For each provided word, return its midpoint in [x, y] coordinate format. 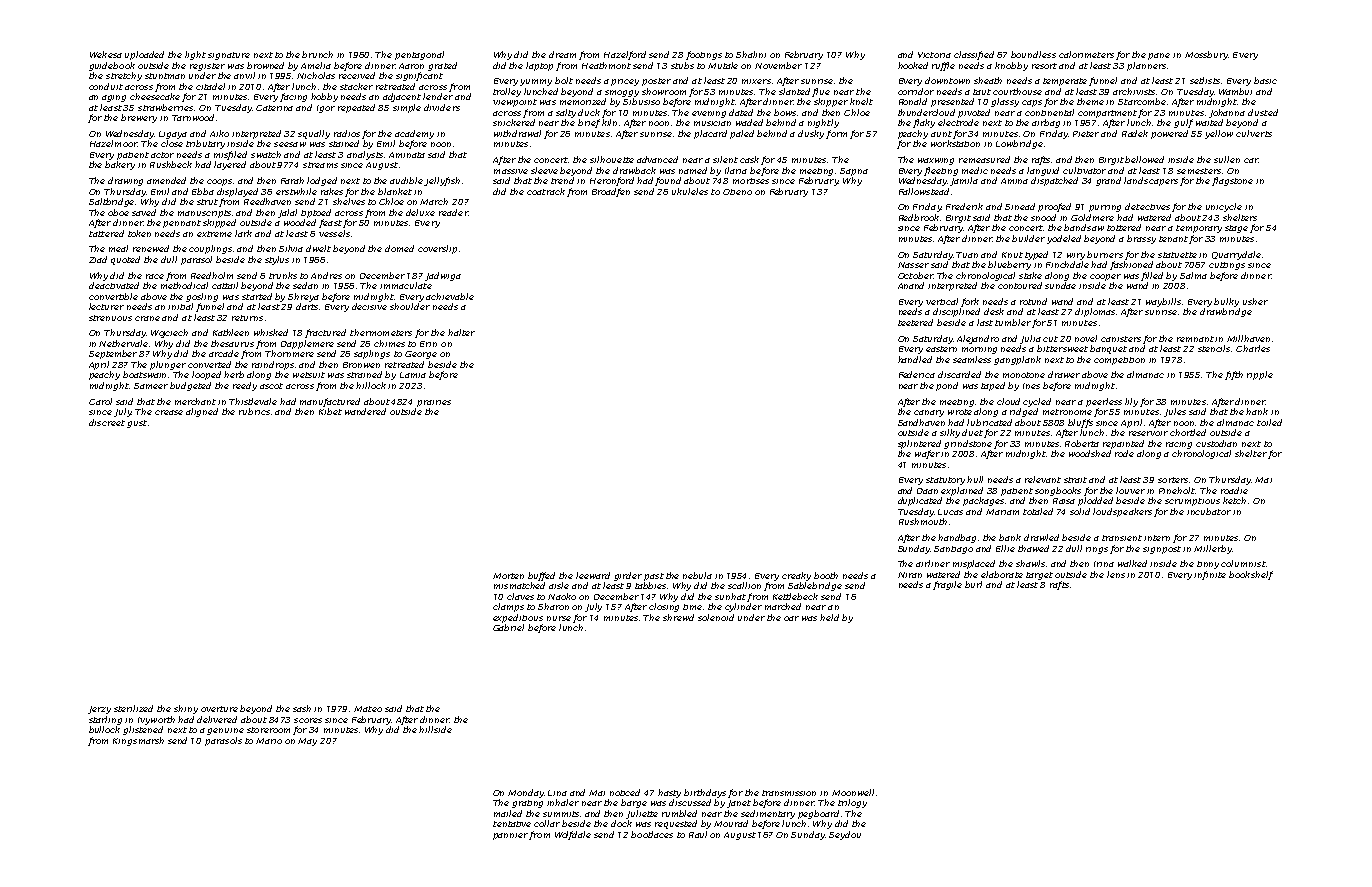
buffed [541, 576]
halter [461, 332]
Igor [326, 109]
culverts [1254, 133]
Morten [508, 576]
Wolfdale [573, 835]
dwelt [318, 248]
